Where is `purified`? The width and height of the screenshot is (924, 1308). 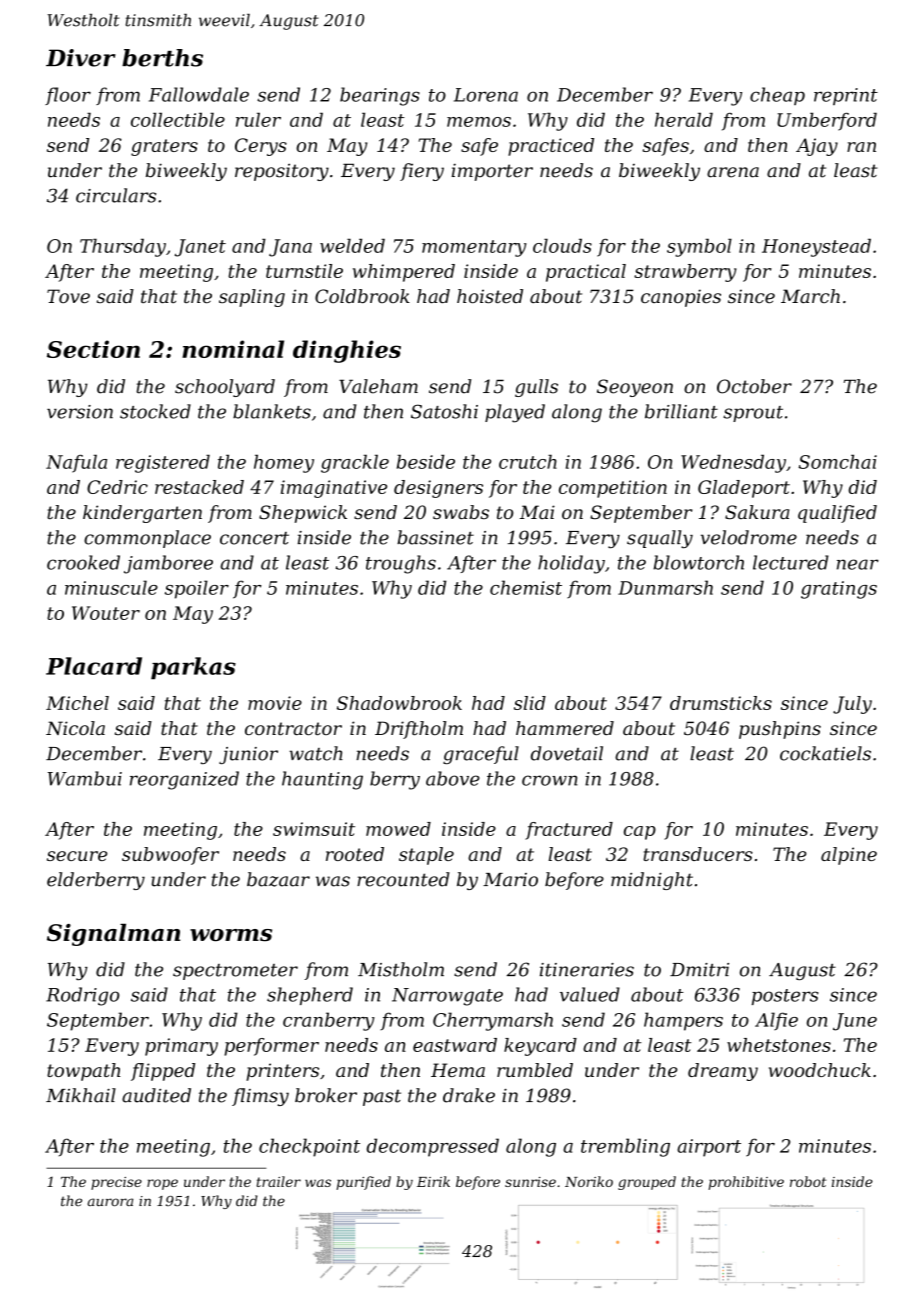
purified is located at coordinates (363, 1183).
